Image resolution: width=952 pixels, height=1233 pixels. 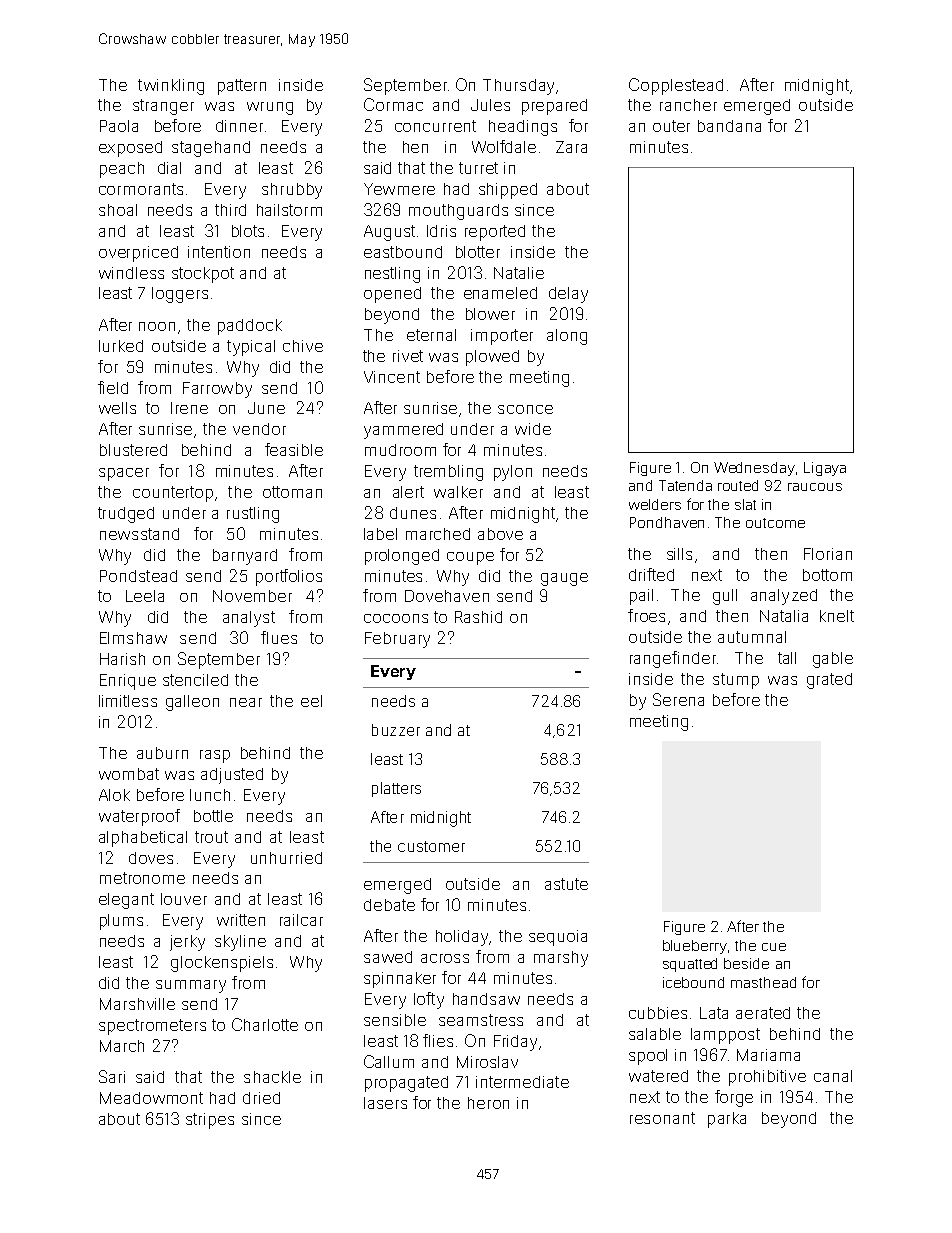 What do you see at coordinates (774, 947) in the screenshot?
I see `cue` at bounding box center [774, 947].
